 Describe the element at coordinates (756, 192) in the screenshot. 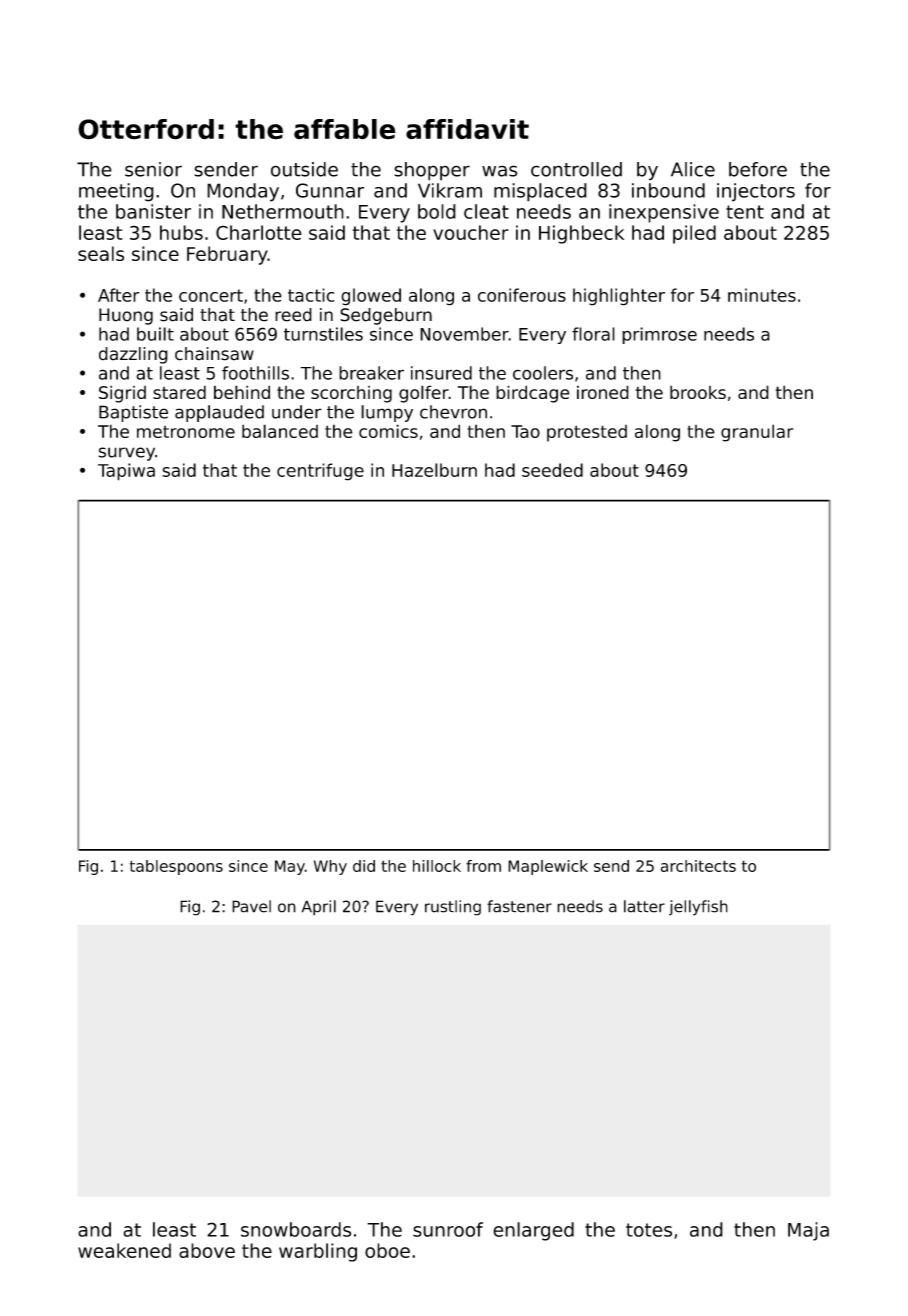

I see `injectors` at that location.
